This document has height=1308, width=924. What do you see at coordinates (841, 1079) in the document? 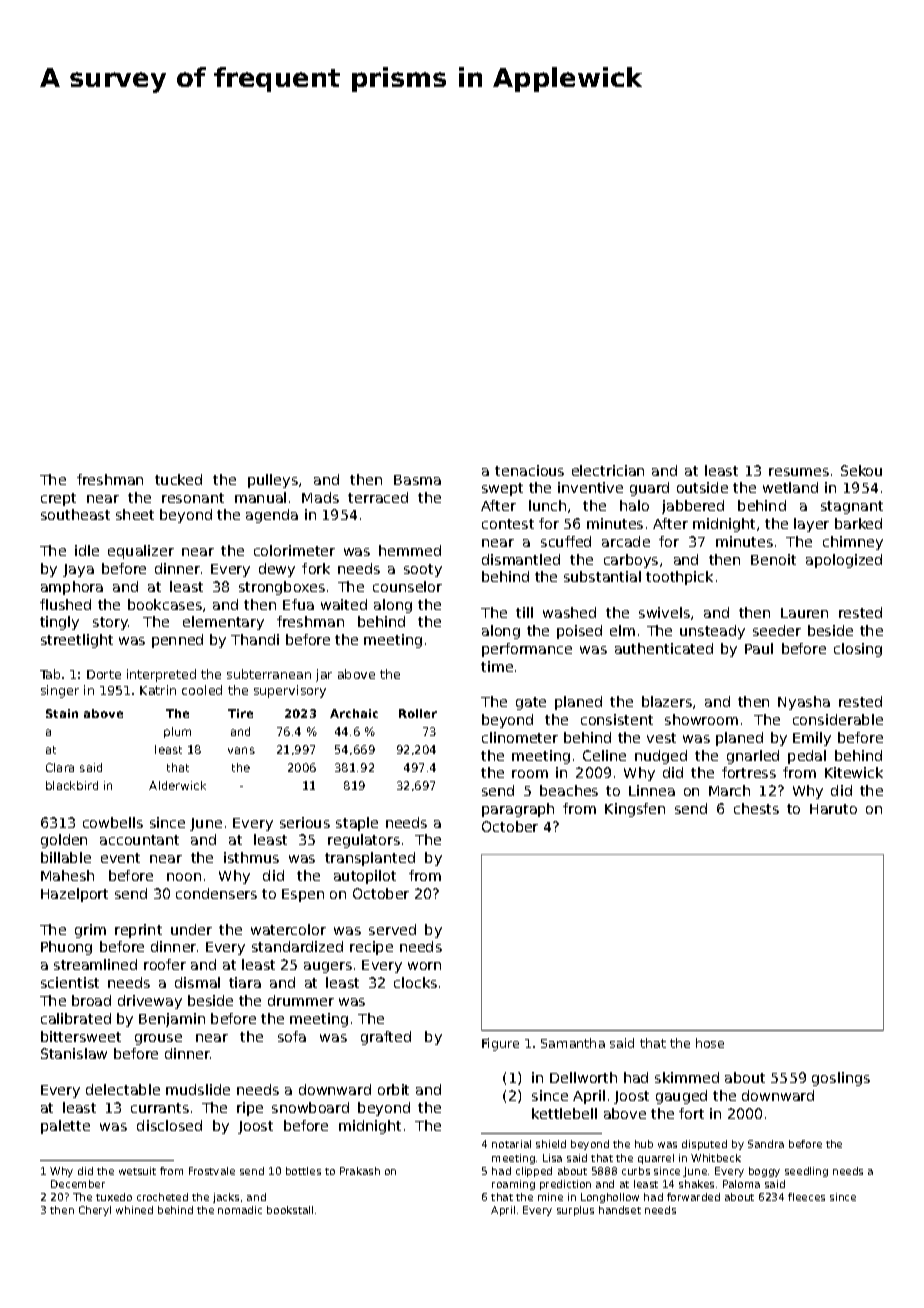
I see `goslings` at bounding box center [841, 1079].
